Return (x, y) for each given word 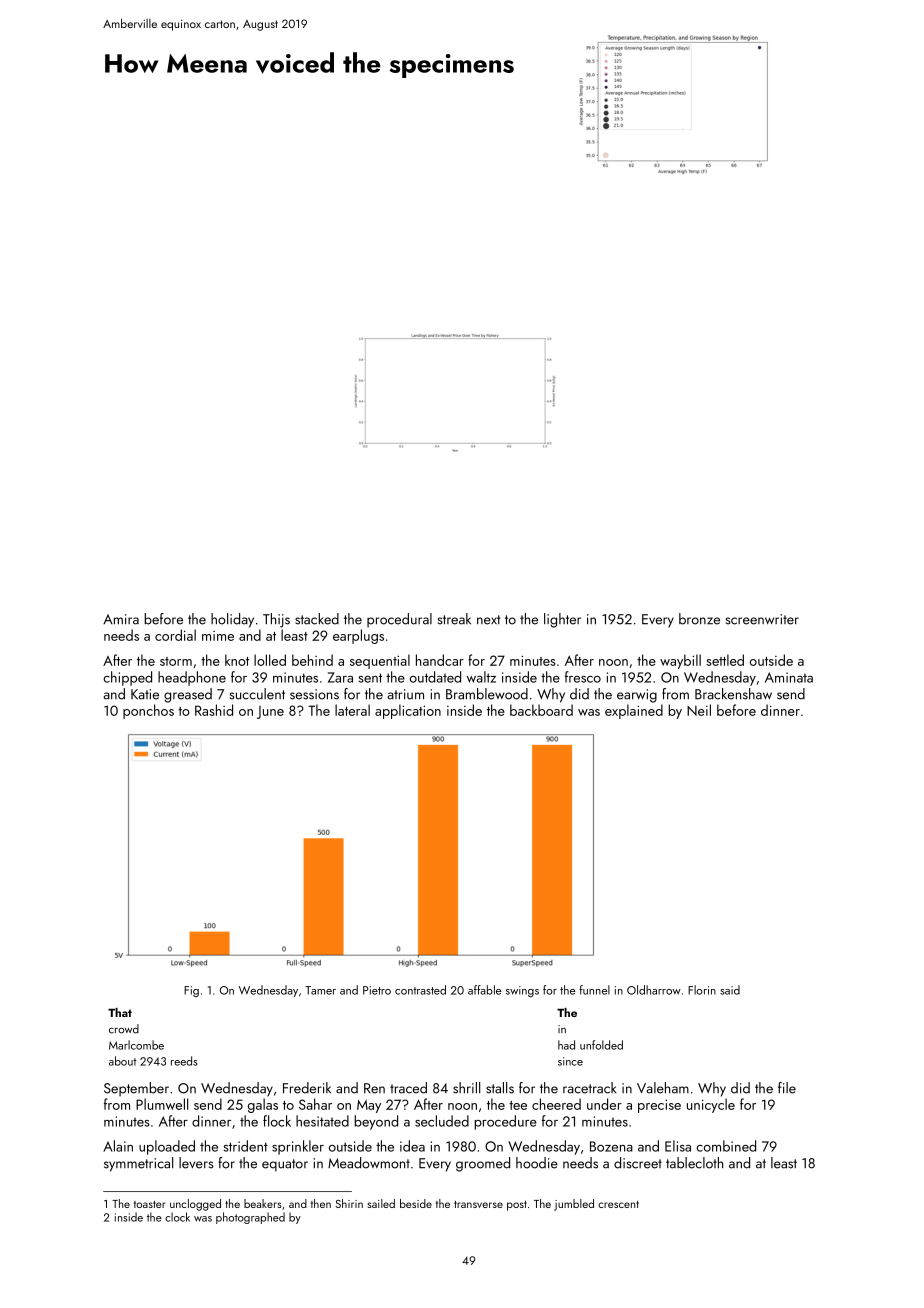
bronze (699, 619)
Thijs (276, 620)
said (730, 990)
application (408, 711)
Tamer (320, 990)
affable (484, 990)
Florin (702, 990)
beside (416, 1203)
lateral (352, 710)
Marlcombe (136, 1045)
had (566, 1045)
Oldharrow (654, 990)
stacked (317, 619)
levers (196, 1163)
